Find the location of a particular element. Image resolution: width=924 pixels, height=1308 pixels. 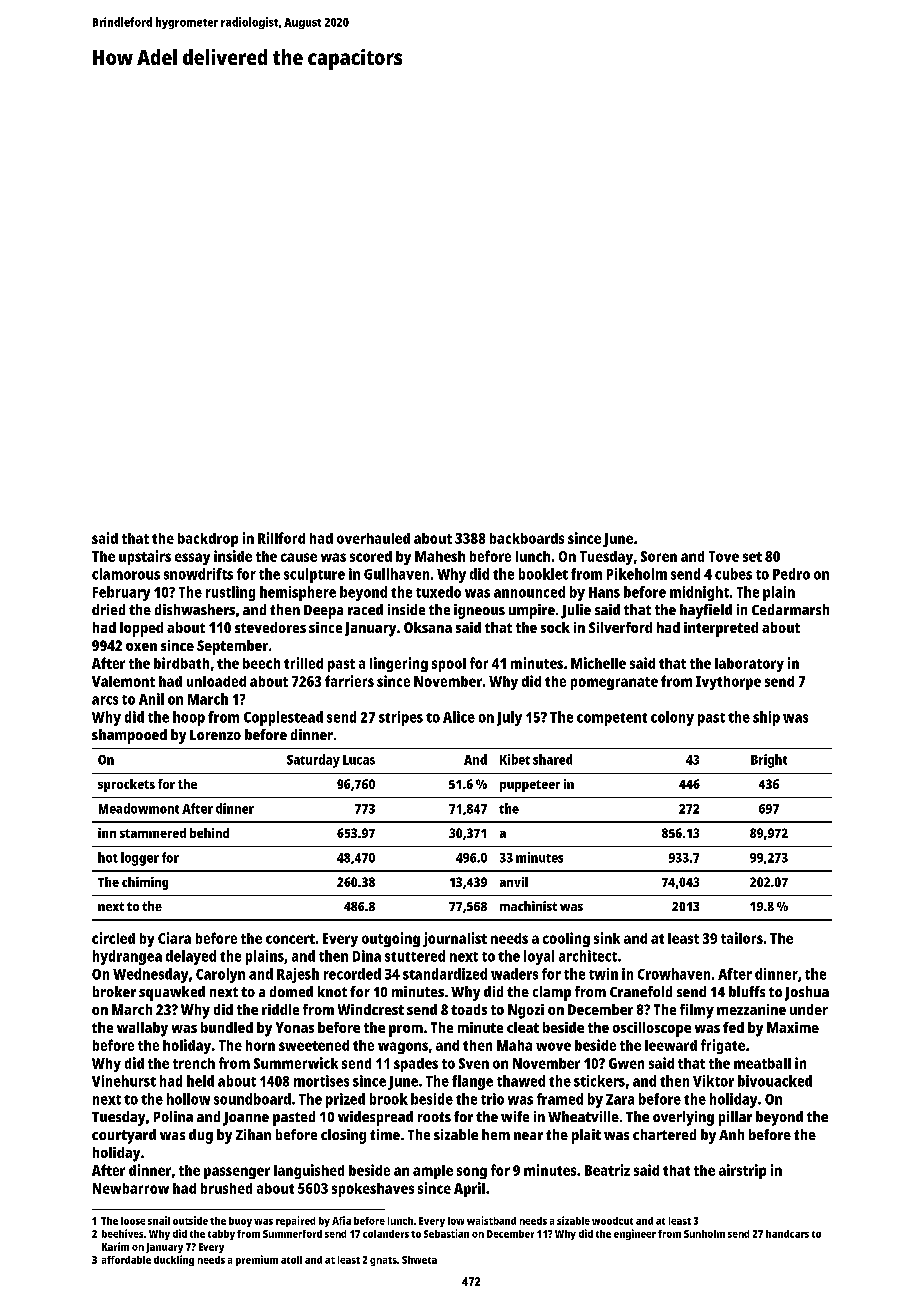

thawed is located at coordinates (521, 1081).
